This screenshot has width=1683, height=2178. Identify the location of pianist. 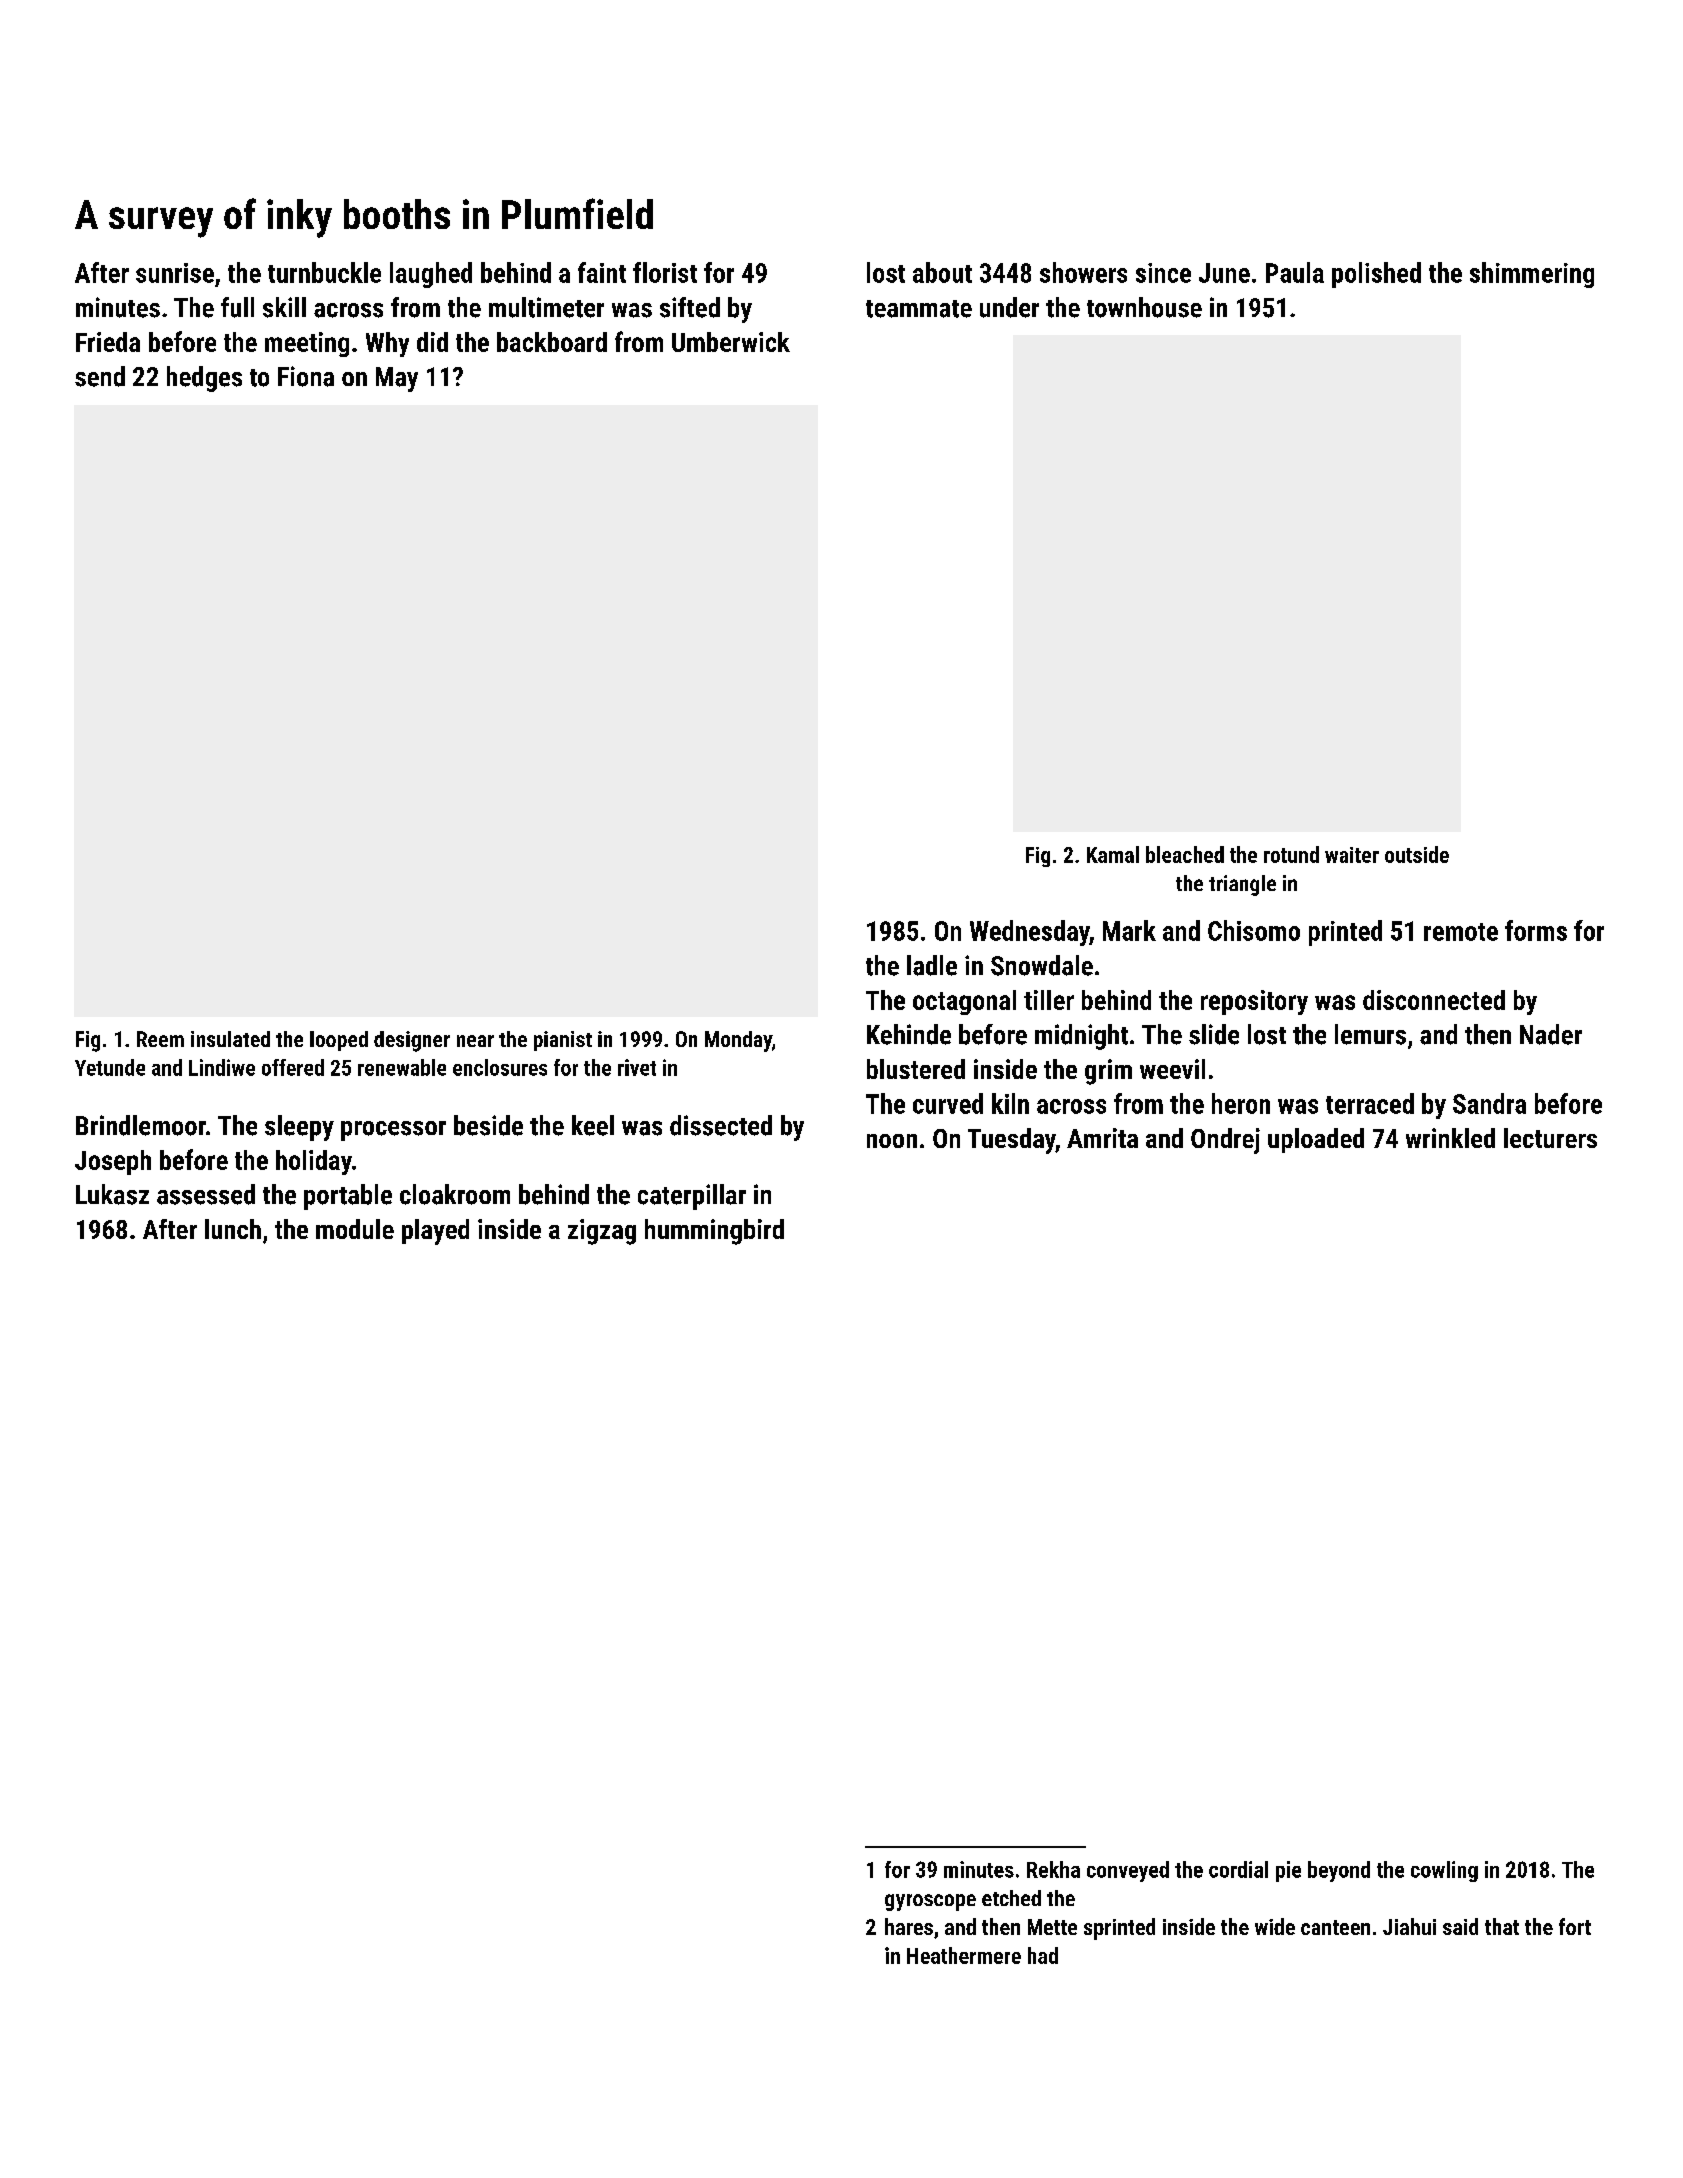
(563, 1041).
